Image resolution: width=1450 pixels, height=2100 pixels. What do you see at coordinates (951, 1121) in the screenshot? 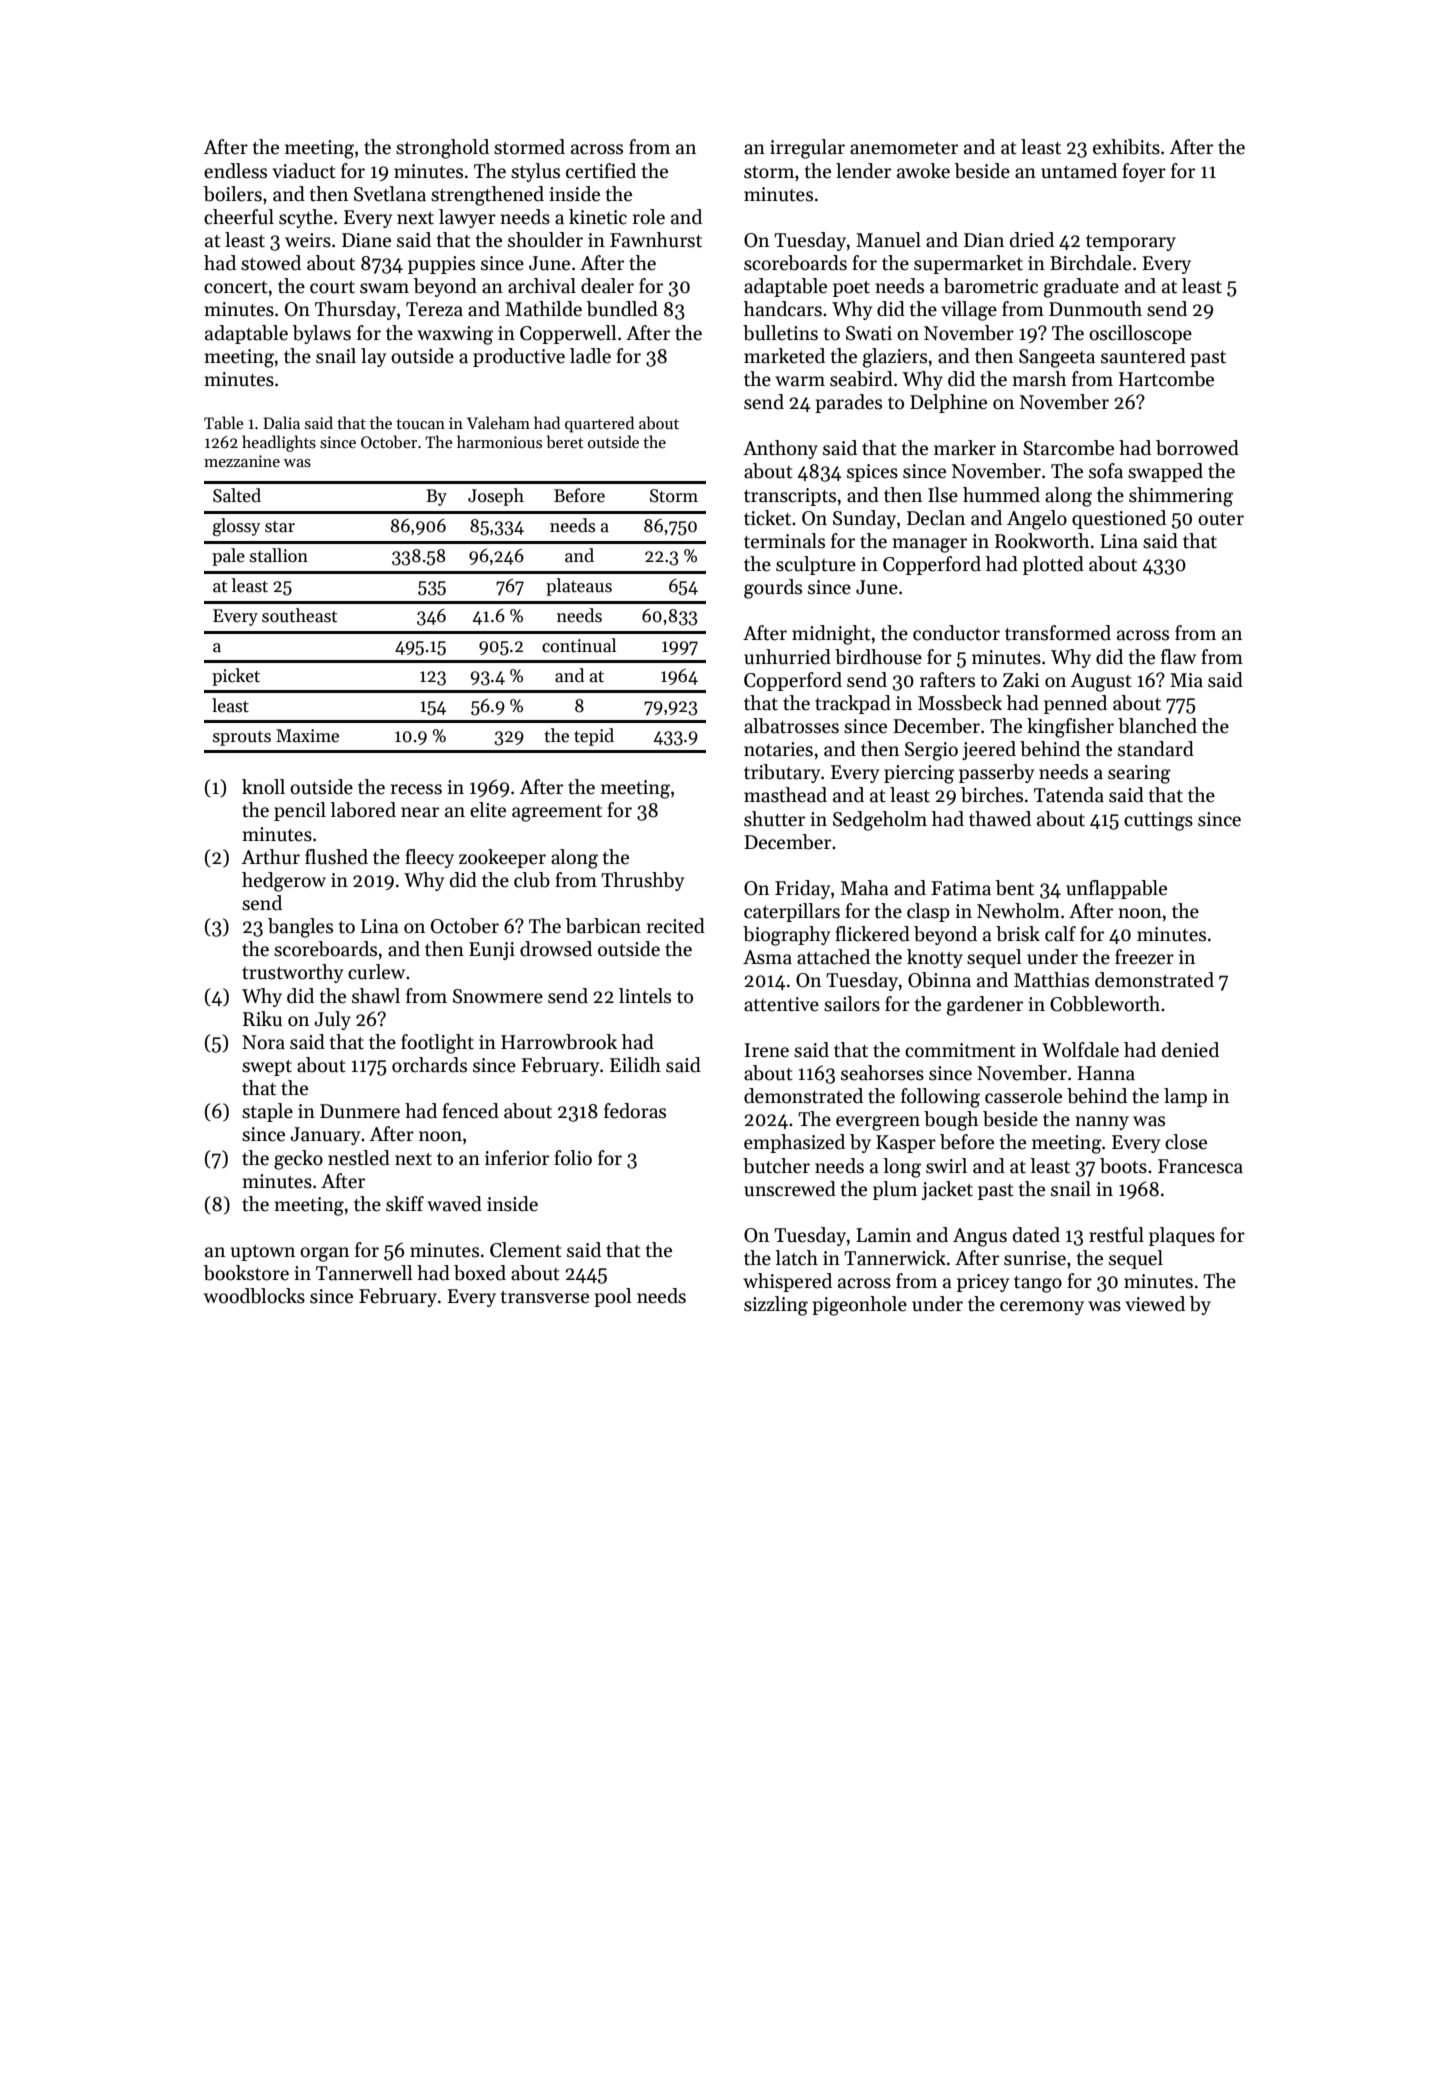
I see `bough` at bounding box center [951, 1121].
